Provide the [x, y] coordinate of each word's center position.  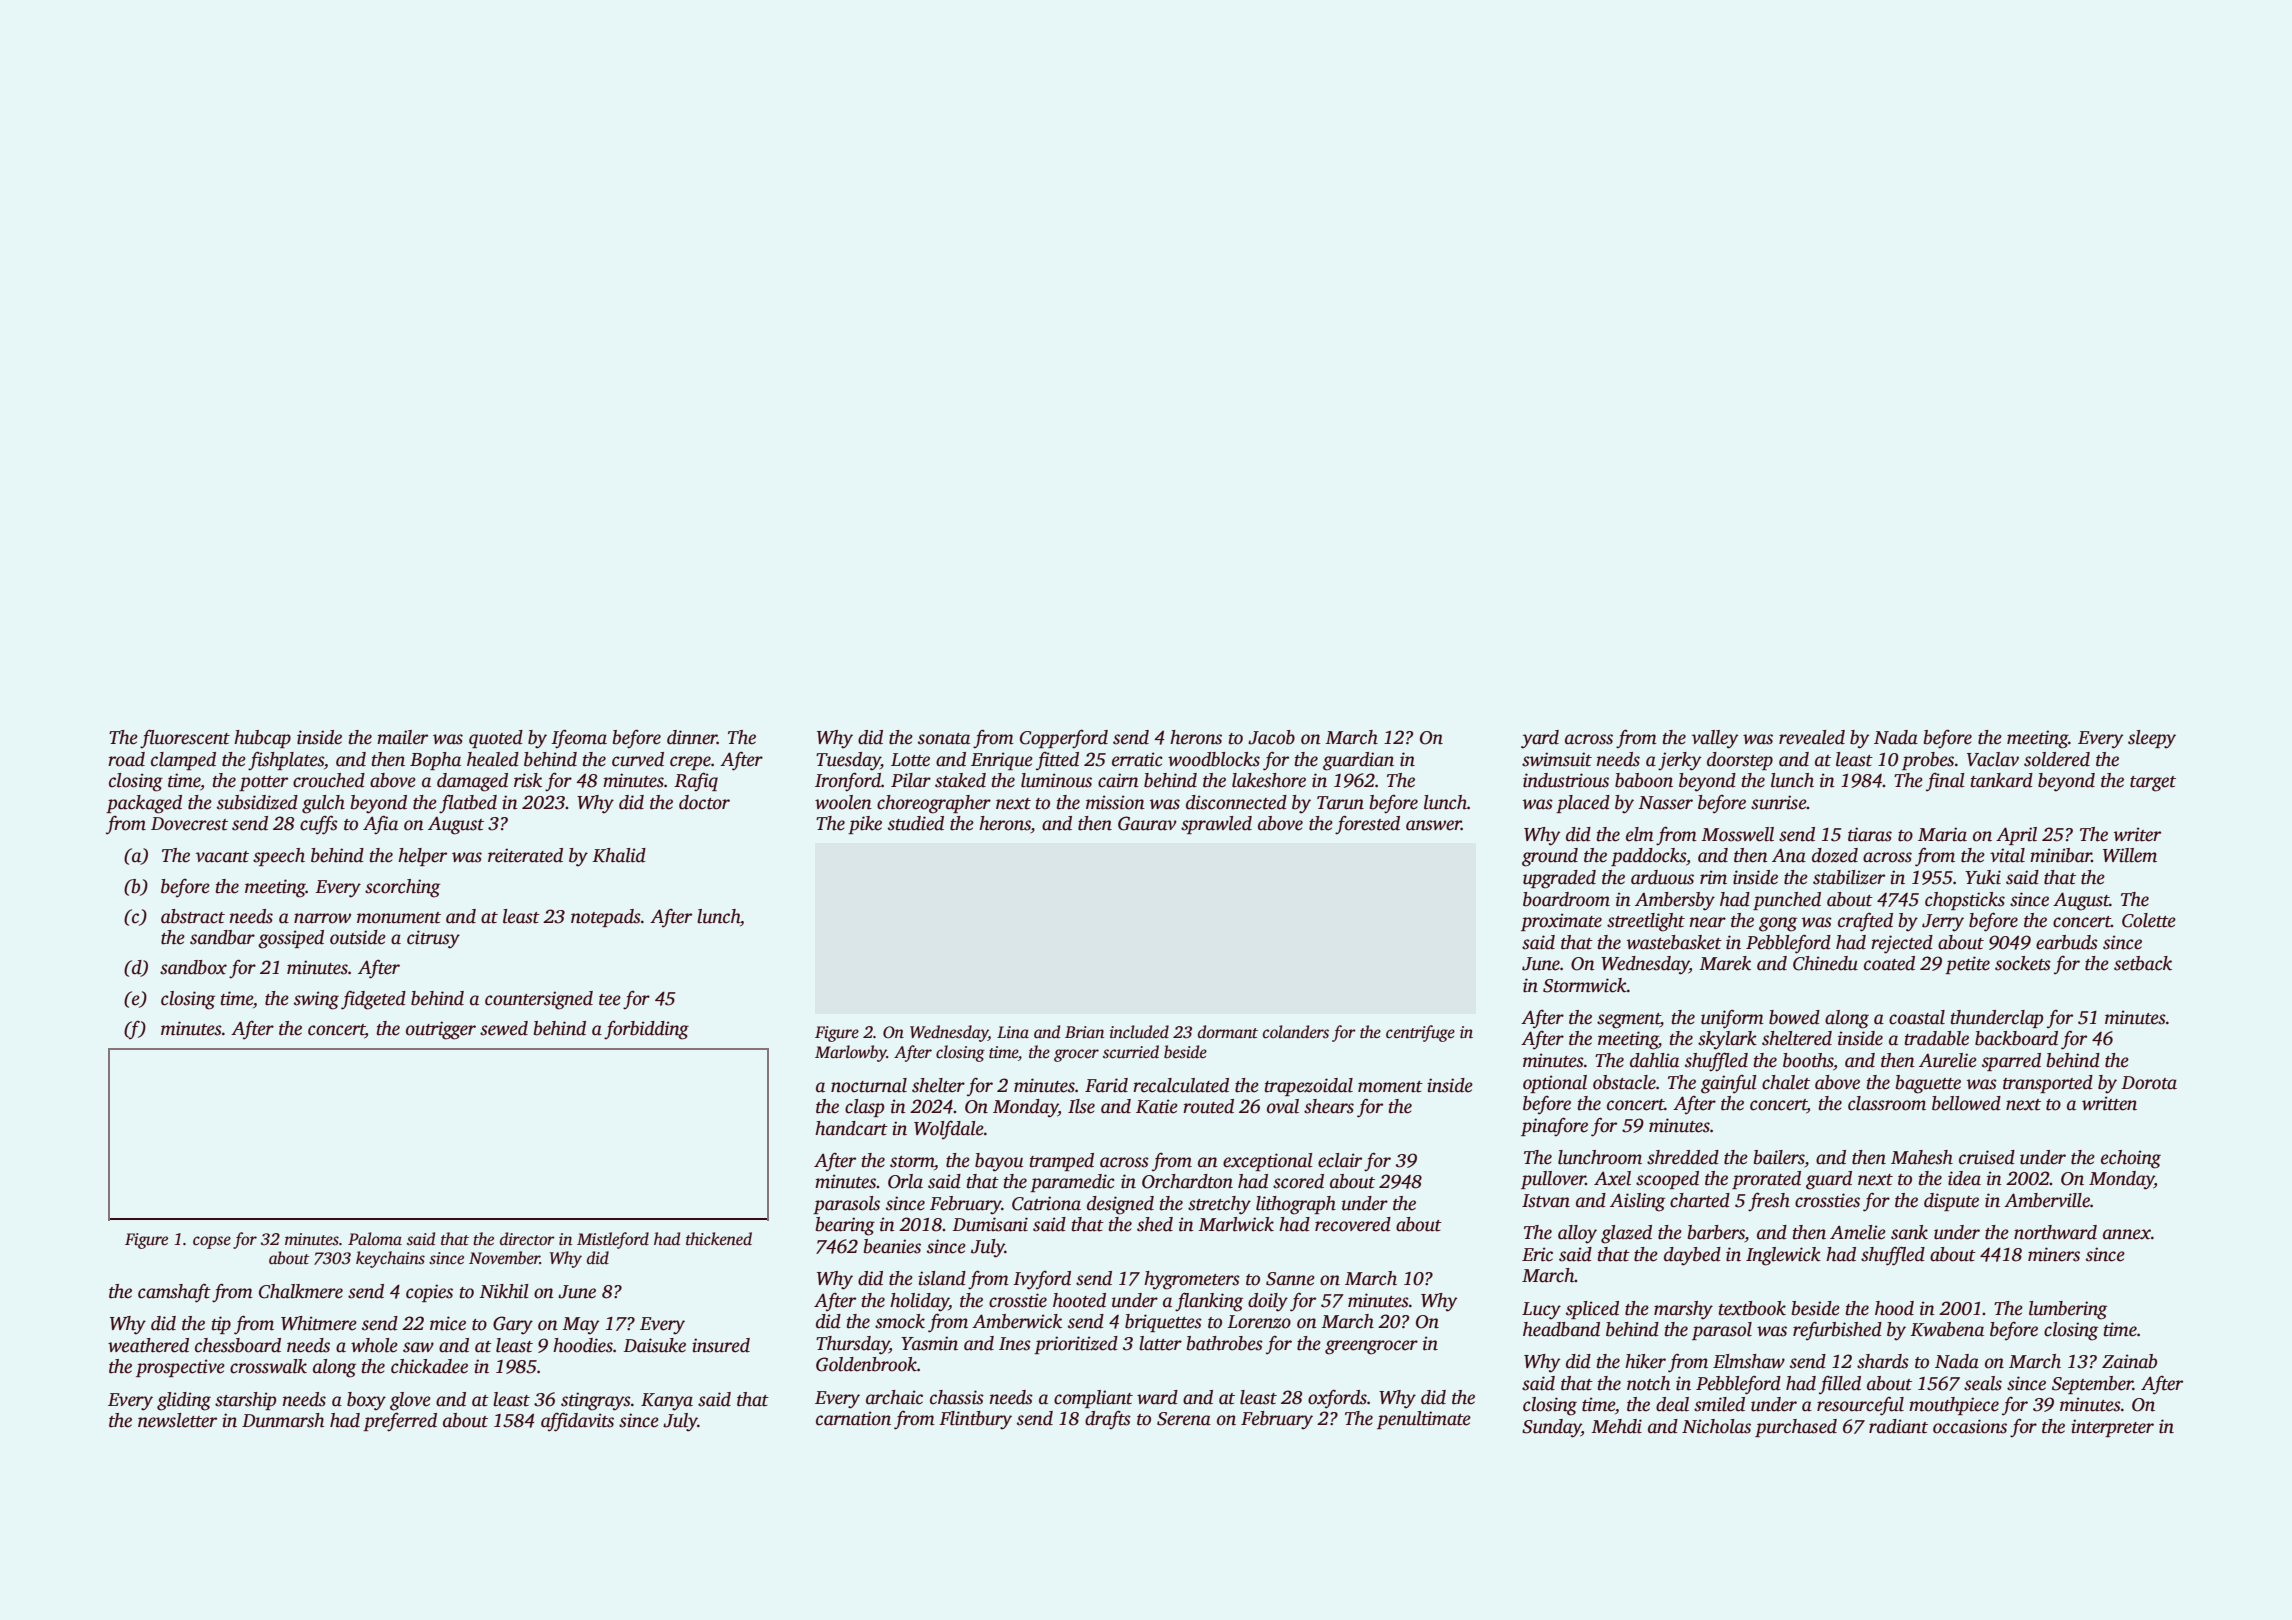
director [527, 1239]
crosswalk [268, 1366]
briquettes [1163, 1323]
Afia [380, 825]
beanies [892, 1246]
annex [2127, 1234]
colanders [1296, 1032]
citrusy [433, 939]
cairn [1118, 780]
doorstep [1740, 761]
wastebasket [1674, 942]
